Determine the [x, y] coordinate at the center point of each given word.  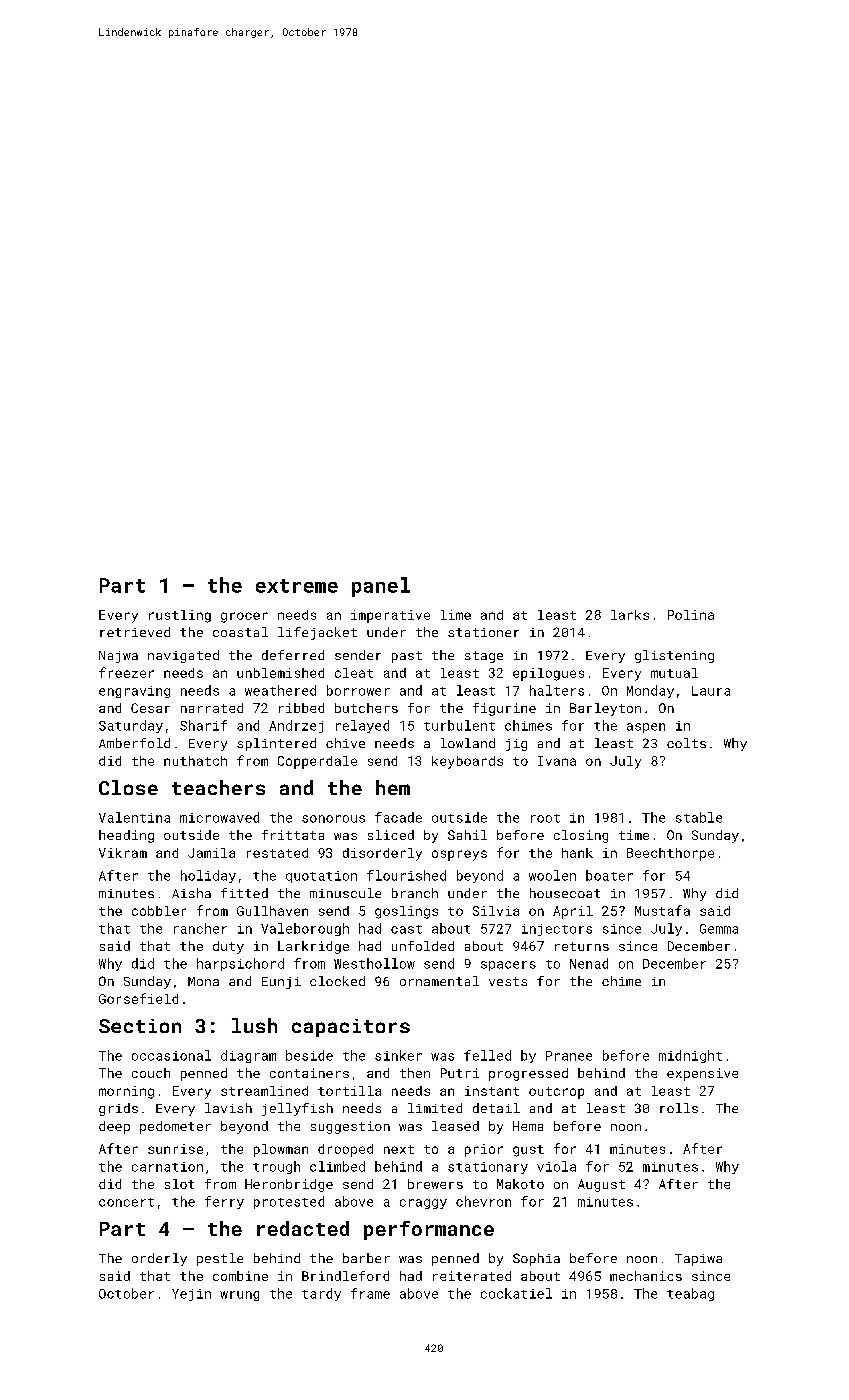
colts [686, 743]
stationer [483, 632]
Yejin [191, 1295]
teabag [690, 1294]
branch [415, 893]
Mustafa [662, 910]
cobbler [159, 911]
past [407, 657]
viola [556, 1166]
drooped [345, 1150]
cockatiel [516, 1293]
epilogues [548, 674]
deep [114, 1127]
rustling [180, 616]
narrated [212, 708]
